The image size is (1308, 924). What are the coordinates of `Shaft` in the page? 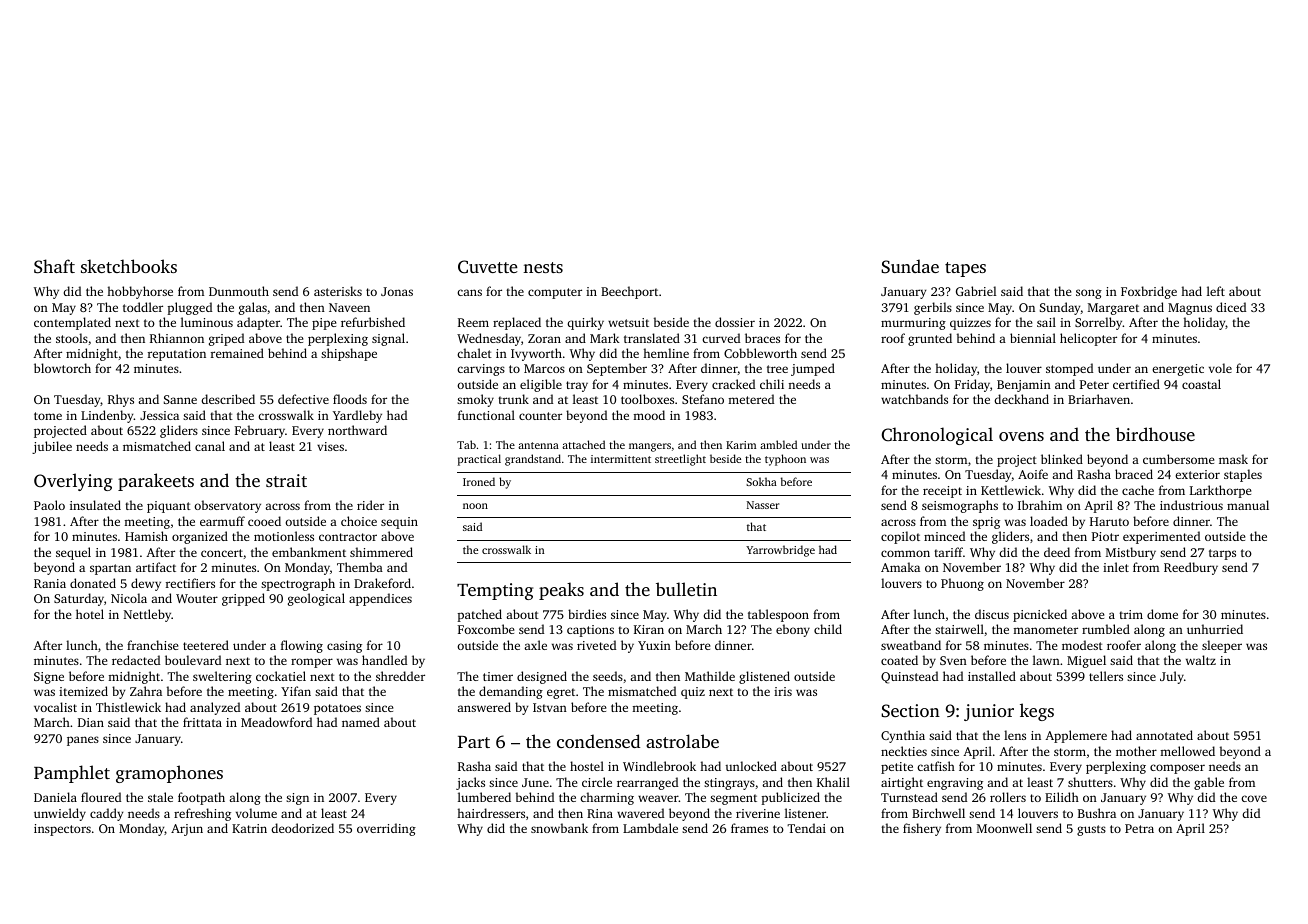 It's located at (54, 266).
